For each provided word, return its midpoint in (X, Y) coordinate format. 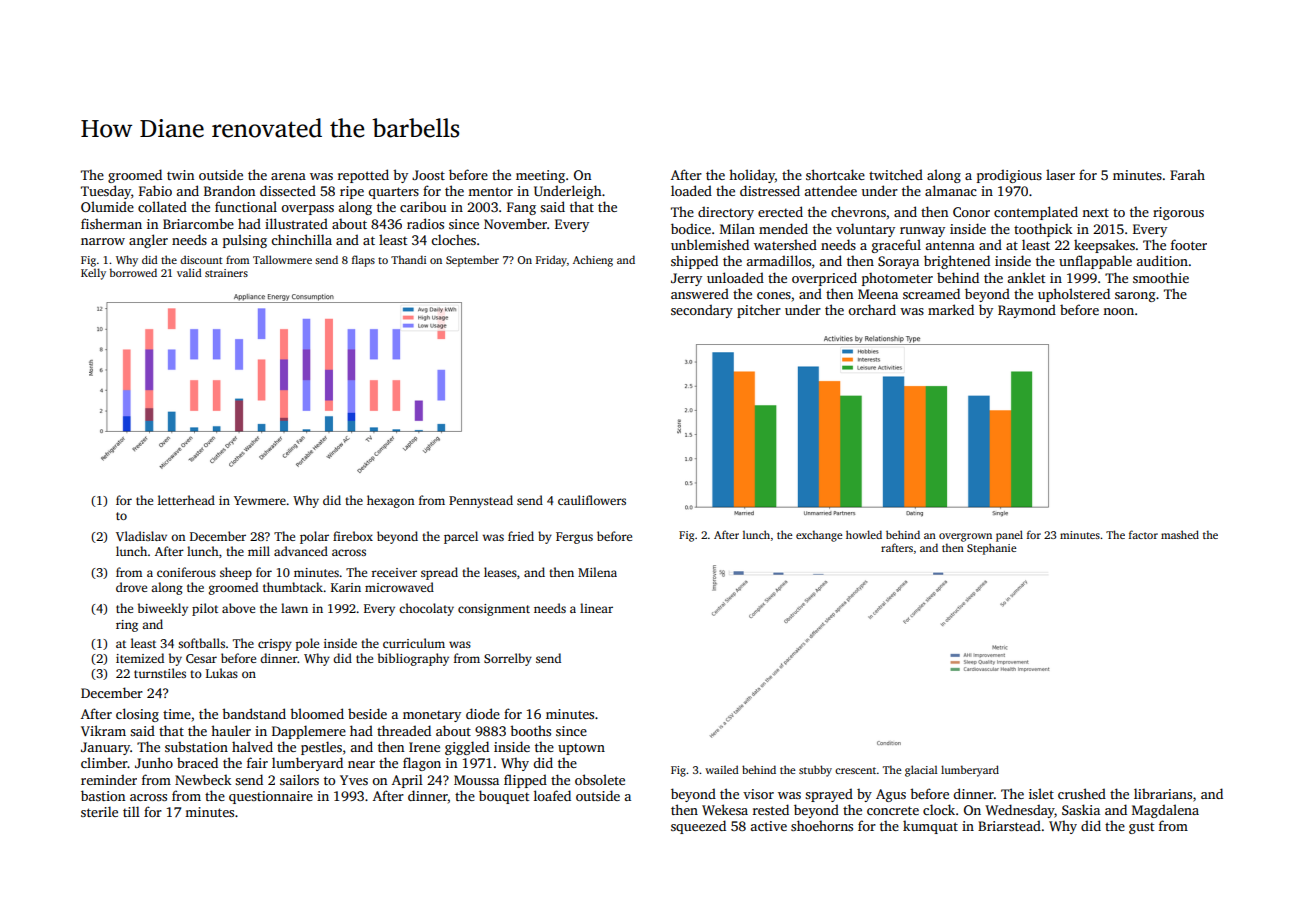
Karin (346, 587)
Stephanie (991, 549)
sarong (1135, 297)
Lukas (222, 673)
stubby (815, 771)
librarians (1163, 793)
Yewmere (260, 500)
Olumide (107, 206)
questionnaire (271, 797)
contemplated (1036, 213)
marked (951, 309)
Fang (521, 208)
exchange (819, 536)
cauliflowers (592, 500)
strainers (226, 273)
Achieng (593, 261)
